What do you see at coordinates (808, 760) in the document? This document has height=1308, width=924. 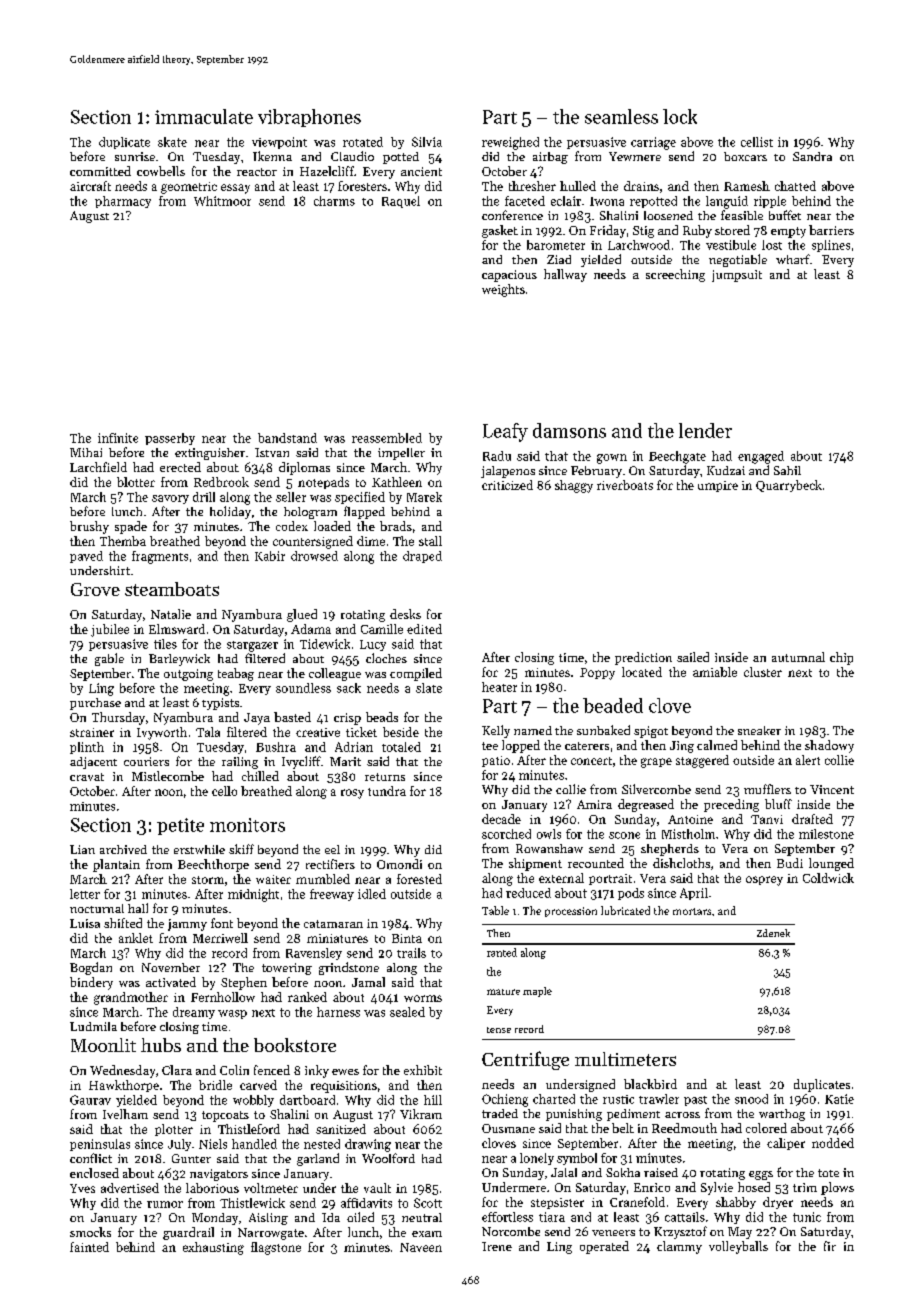 I see `alert` at bounding box center [808, 760].
